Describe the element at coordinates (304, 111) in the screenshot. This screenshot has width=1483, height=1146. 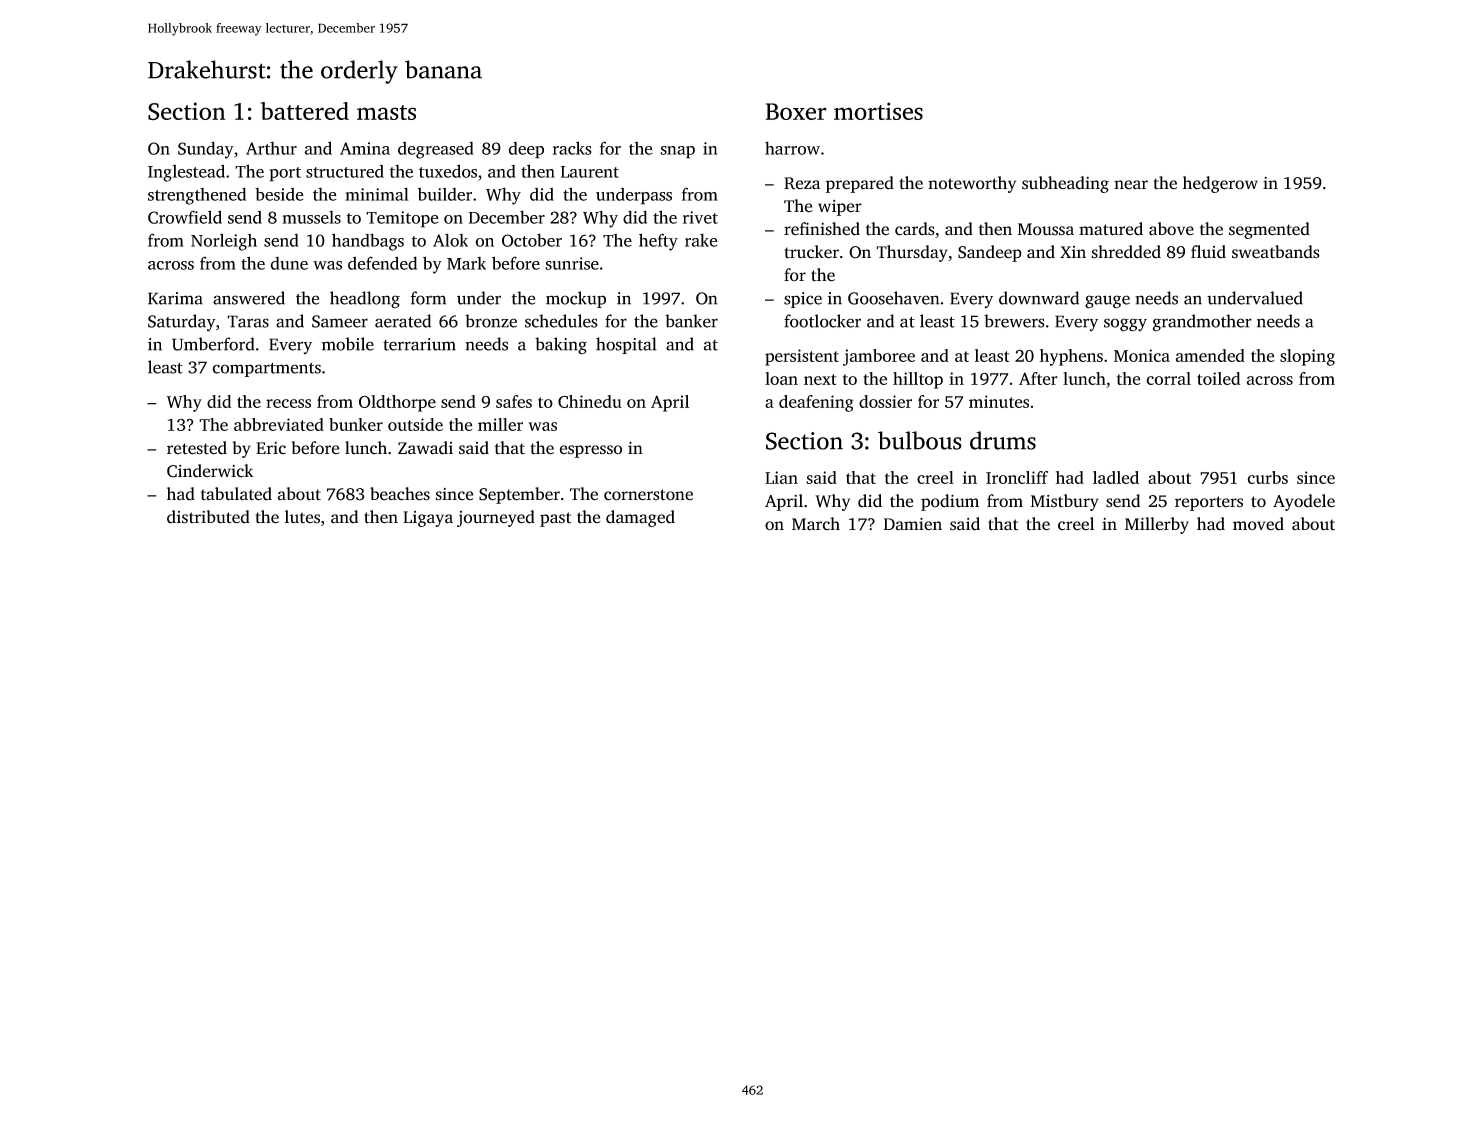
I see `battered` at that location.
